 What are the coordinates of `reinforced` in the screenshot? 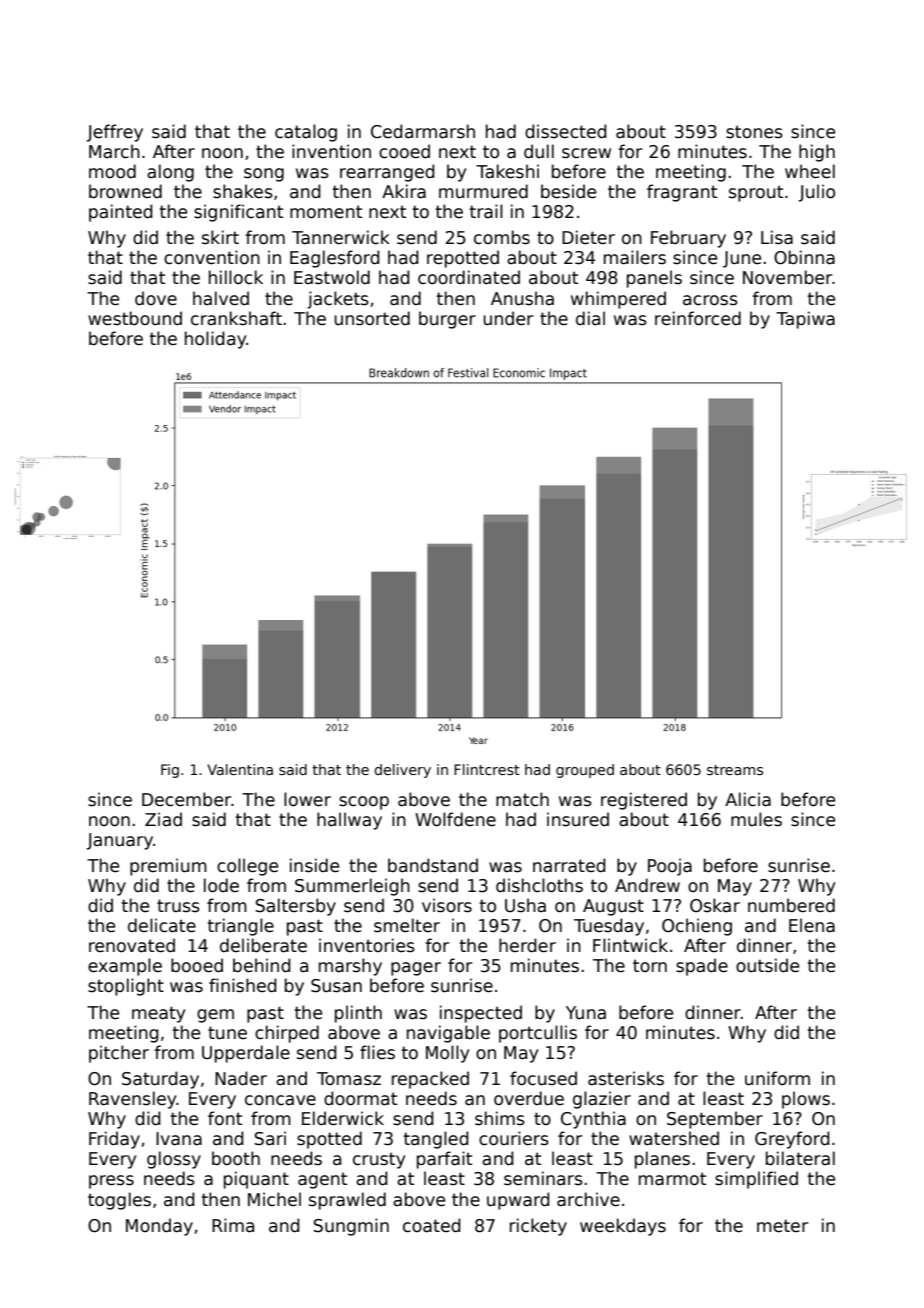 It's located at (698, 318).
